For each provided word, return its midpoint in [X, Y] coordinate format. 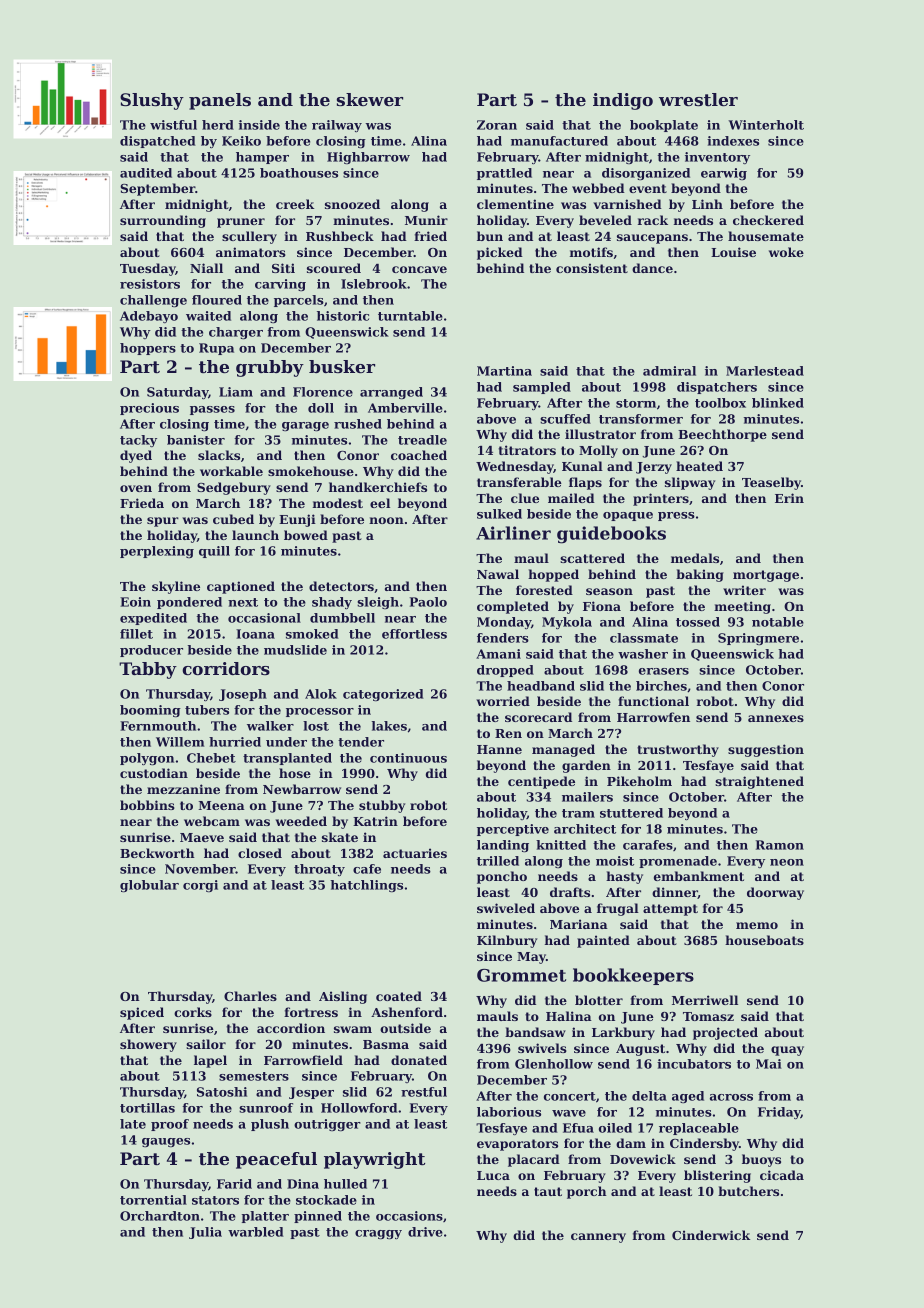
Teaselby [771, 483]
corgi [200, 886]
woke [786, 252]
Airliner [513, 533]
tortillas [147, 1108]
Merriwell [705, 1000]
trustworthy [678, 750]
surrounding [163, 221]
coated [399, 996]
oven [136, 488]
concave [419, 269]
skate [340, 837]
